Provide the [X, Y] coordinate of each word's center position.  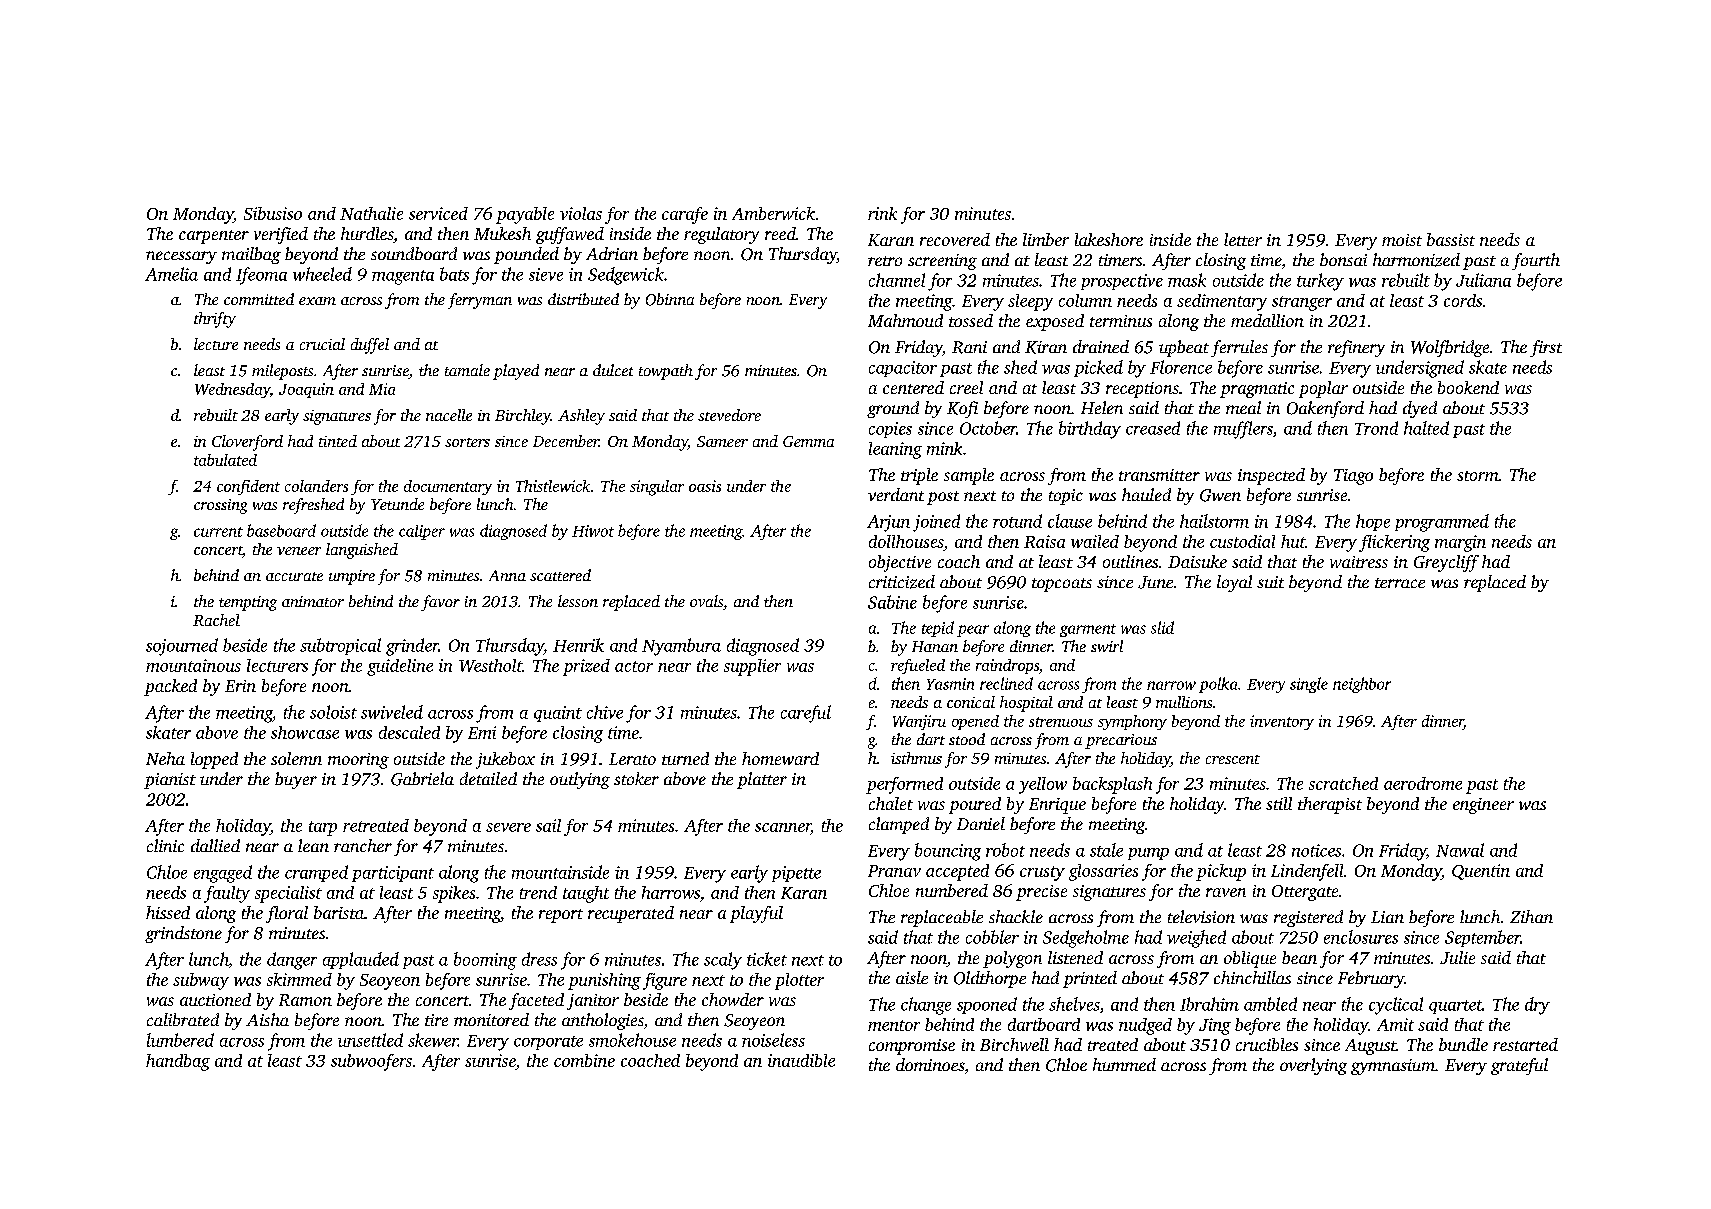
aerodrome [1423, 783]
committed [259, 299]
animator [313, 601]
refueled [918, 666]
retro [885, 261]
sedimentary [1222, 302]
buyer [296, 780]
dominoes [930, 1064]
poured [975, 805]
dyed [1420, 409]
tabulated [225, 460]
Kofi [962, 409]
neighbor [1362, 685]
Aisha [267, 1019]
